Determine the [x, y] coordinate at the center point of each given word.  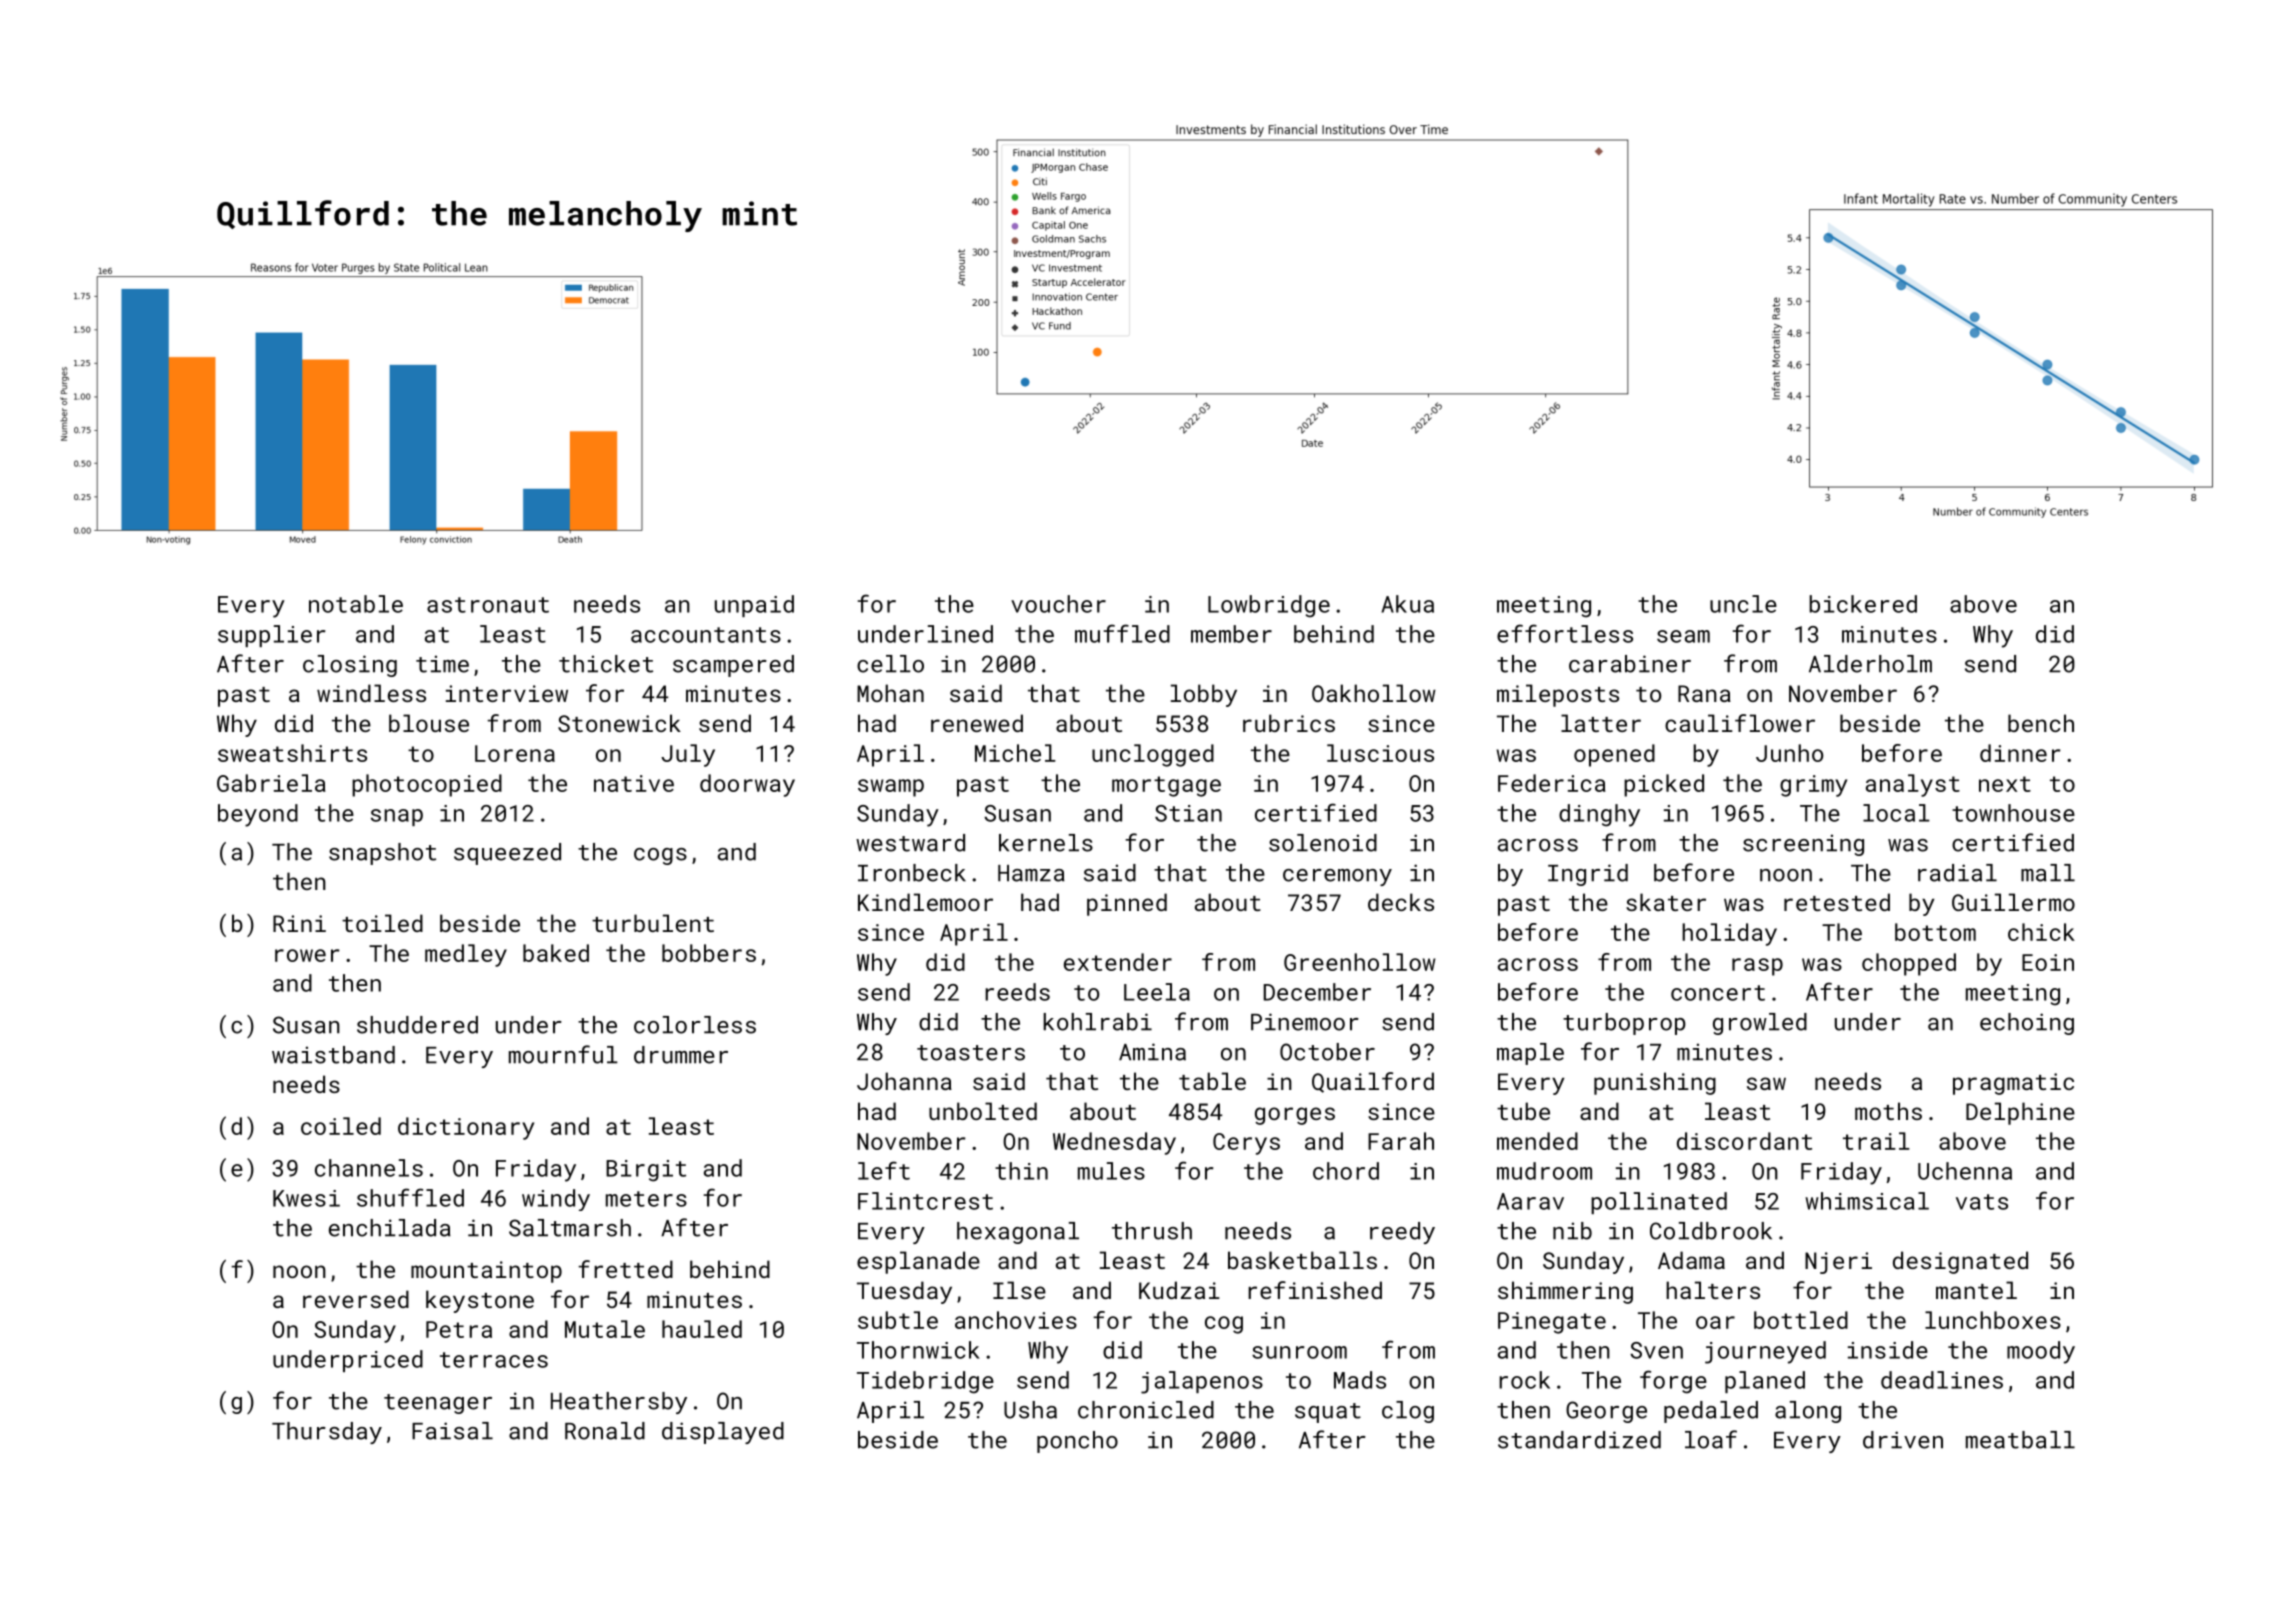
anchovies [1016, 1320]
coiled [341, 1126]
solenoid [1323, 843]
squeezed [507, 854]
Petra [459, 1329]
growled [1760, 1024]
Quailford [1373, 1082]
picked [1664, 785]
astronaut [488, 605]
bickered [1863, 604]
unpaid [754, 606]
